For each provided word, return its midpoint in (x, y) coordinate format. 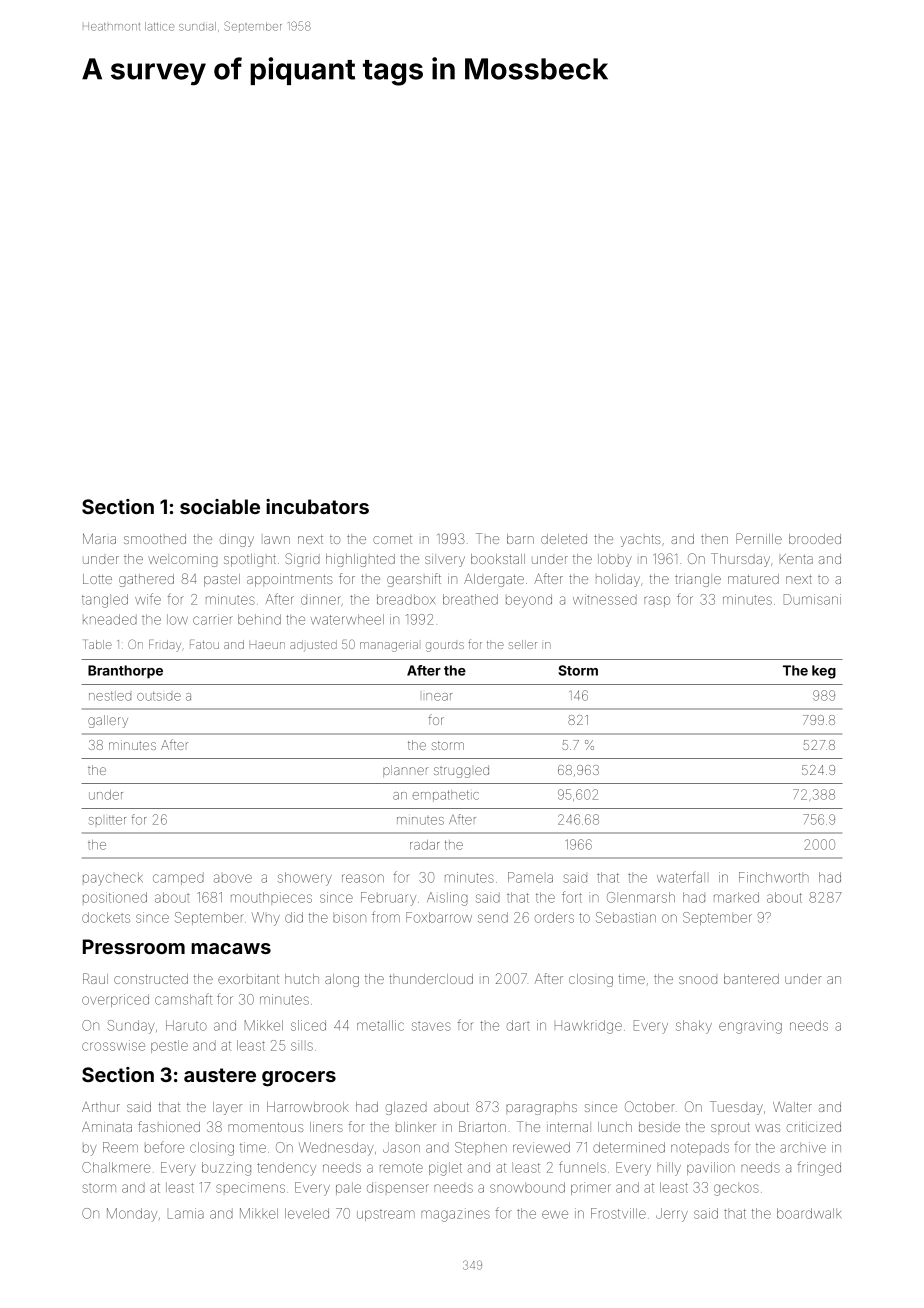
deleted (564, 539)
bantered (751, 979)
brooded (815, 539)
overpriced (115, 1000)
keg (824, 672)
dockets (106, 917)
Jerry (672, 1215)
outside (159, 696)
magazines (455, 1215)
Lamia (186, 1213)
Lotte (97, 579)
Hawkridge (588, 1027)
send (493, 917)
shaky (694, 1027)
